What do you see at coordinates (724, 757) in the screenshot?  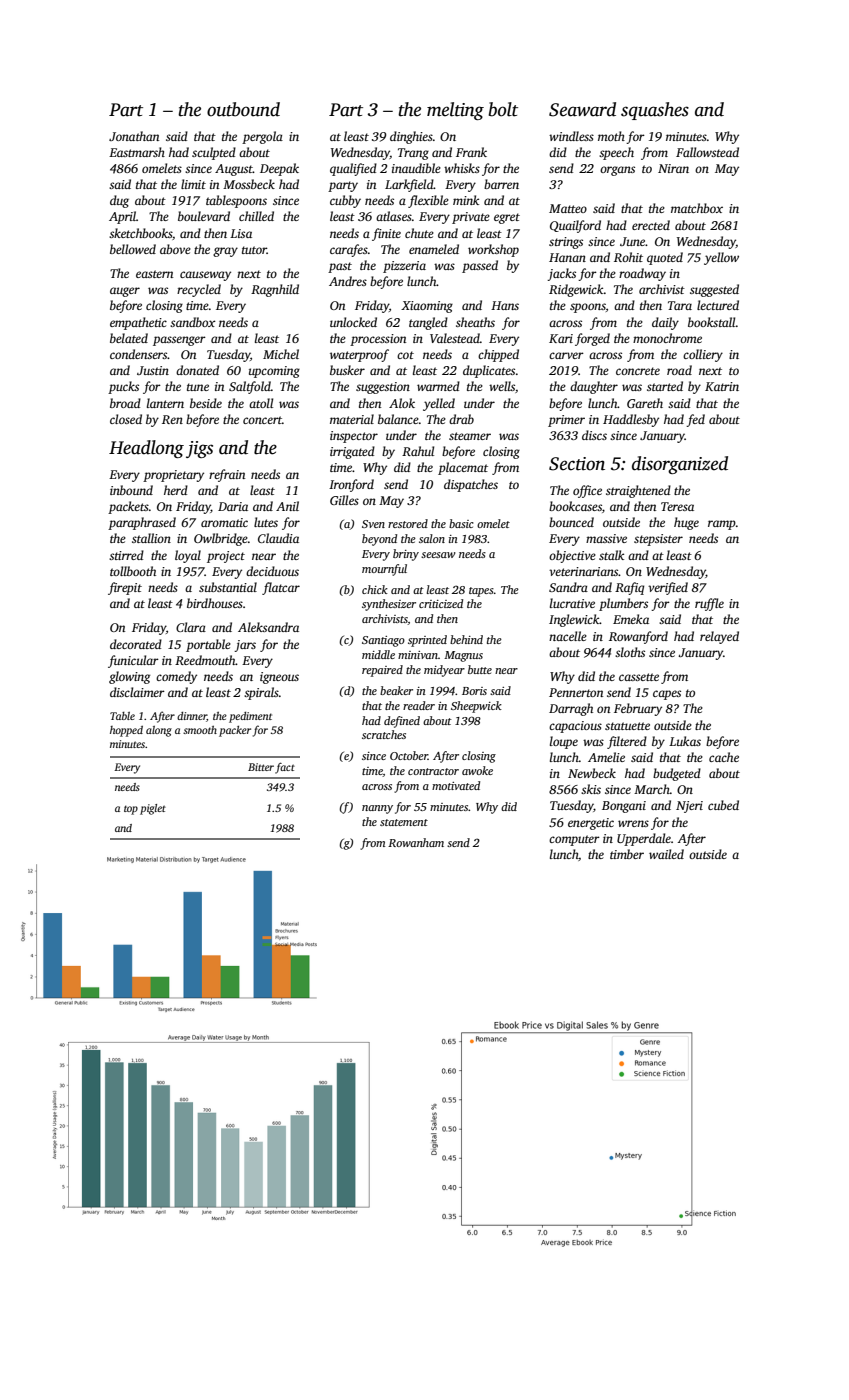 I see `cache` at bounding box center [724, 757].
